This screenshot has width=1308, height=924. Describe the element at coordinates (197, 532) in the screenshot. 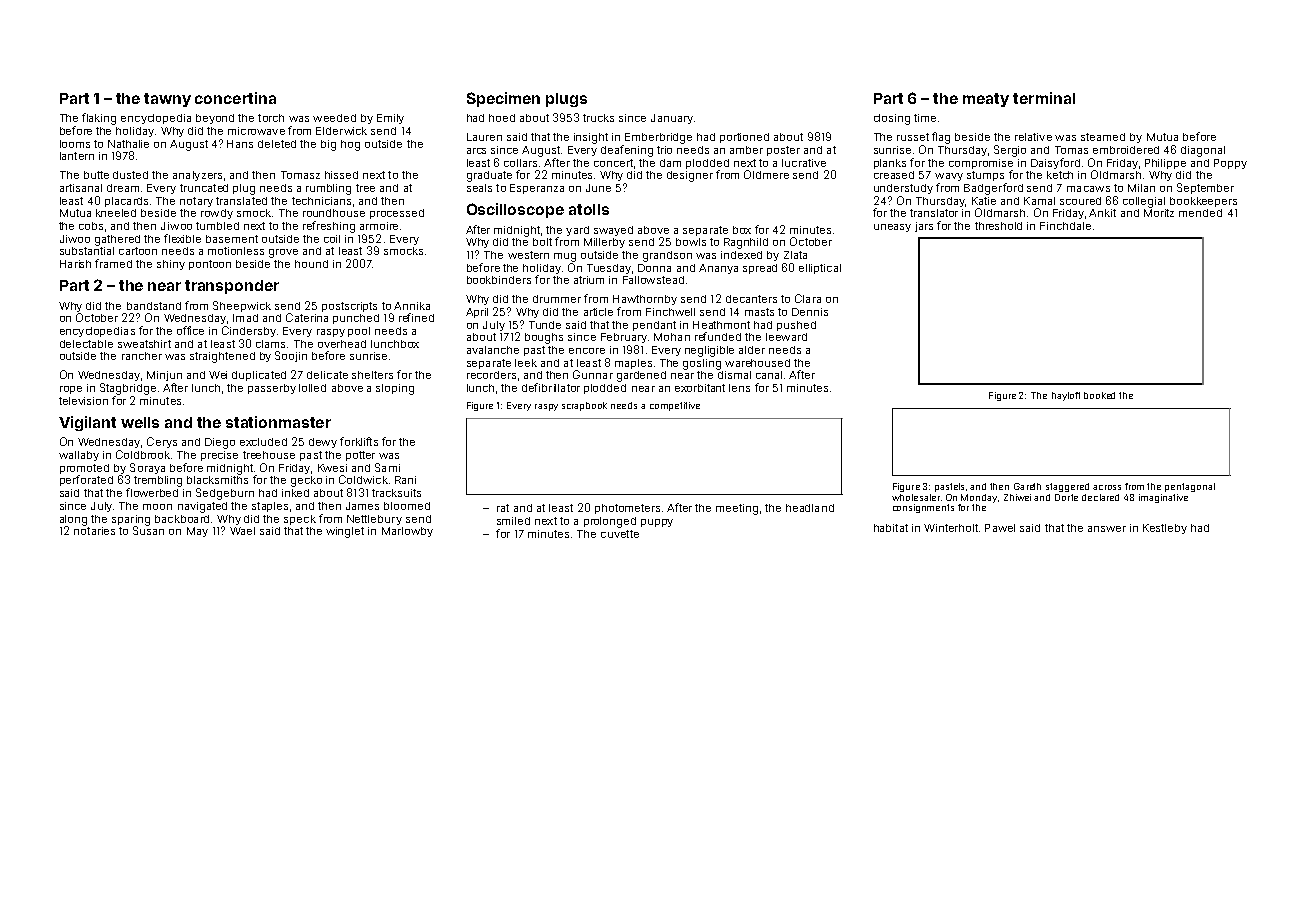

I see `May` at that location.
